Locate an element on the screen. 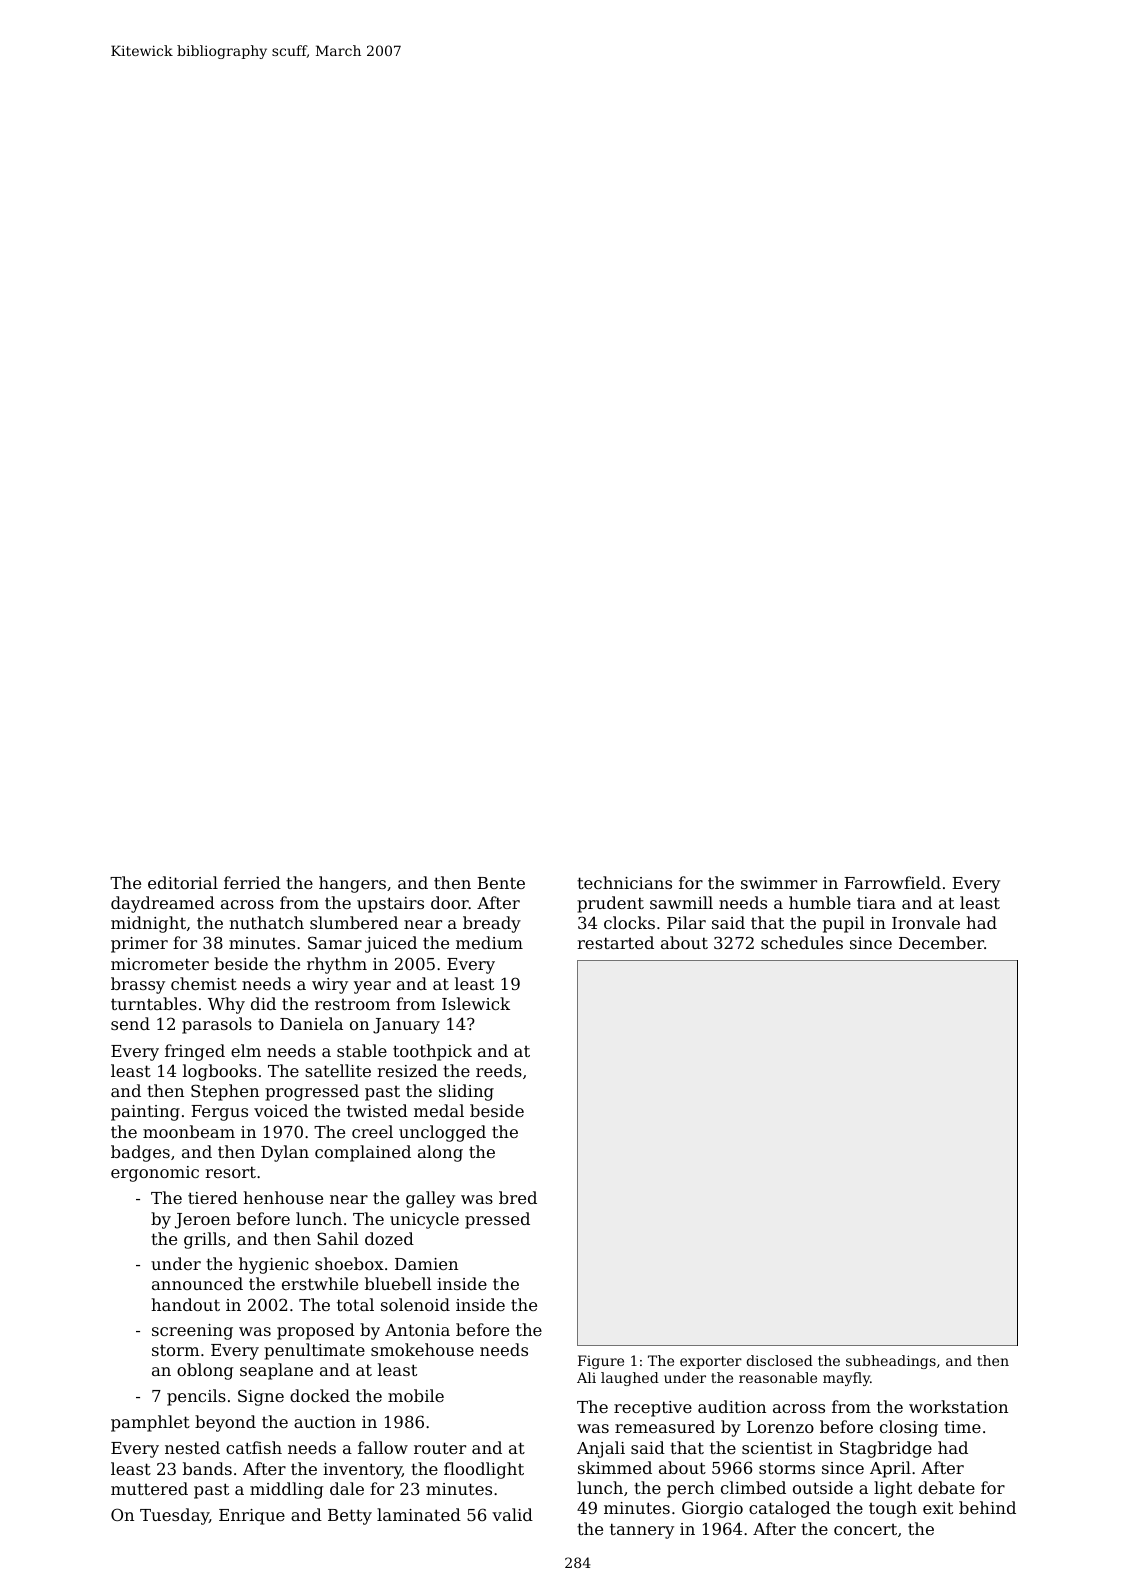 Image resolution: width=1129 pixels, height=1596 pixels. Farrowfield is located at coordinates (892, 882).
